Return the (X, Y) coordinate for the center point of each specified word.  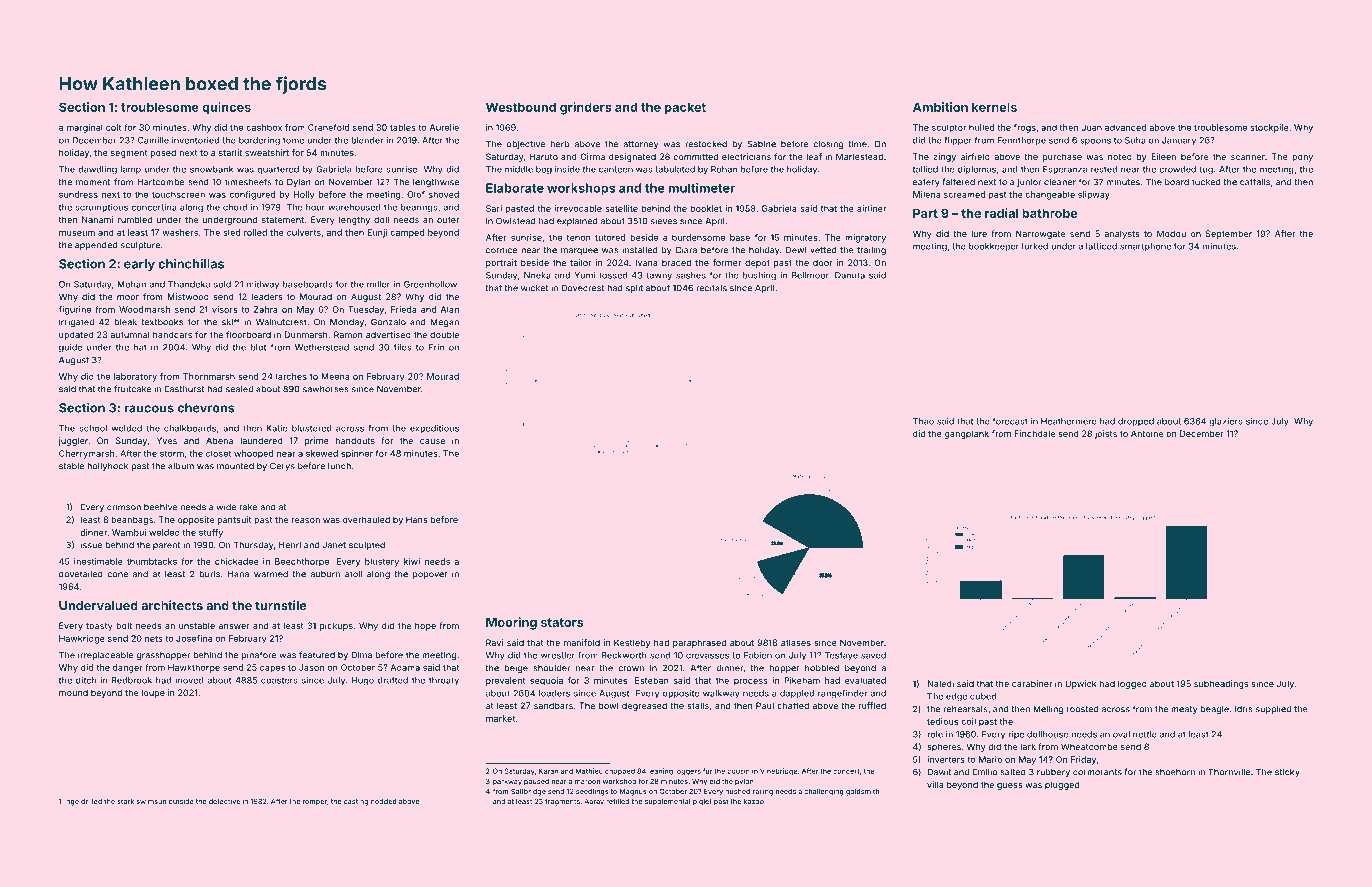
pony (1302, 158)
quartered (278, 170)
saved (873, 655)
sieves (664, 221)
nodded (384, 801)
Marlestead (859, 156)
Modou (1171, 233)
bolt (124, 625)
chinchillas (191, 264)
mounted (235, 466)
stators (562, 622)
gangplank (966, 434)
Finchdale (1034, 433)
